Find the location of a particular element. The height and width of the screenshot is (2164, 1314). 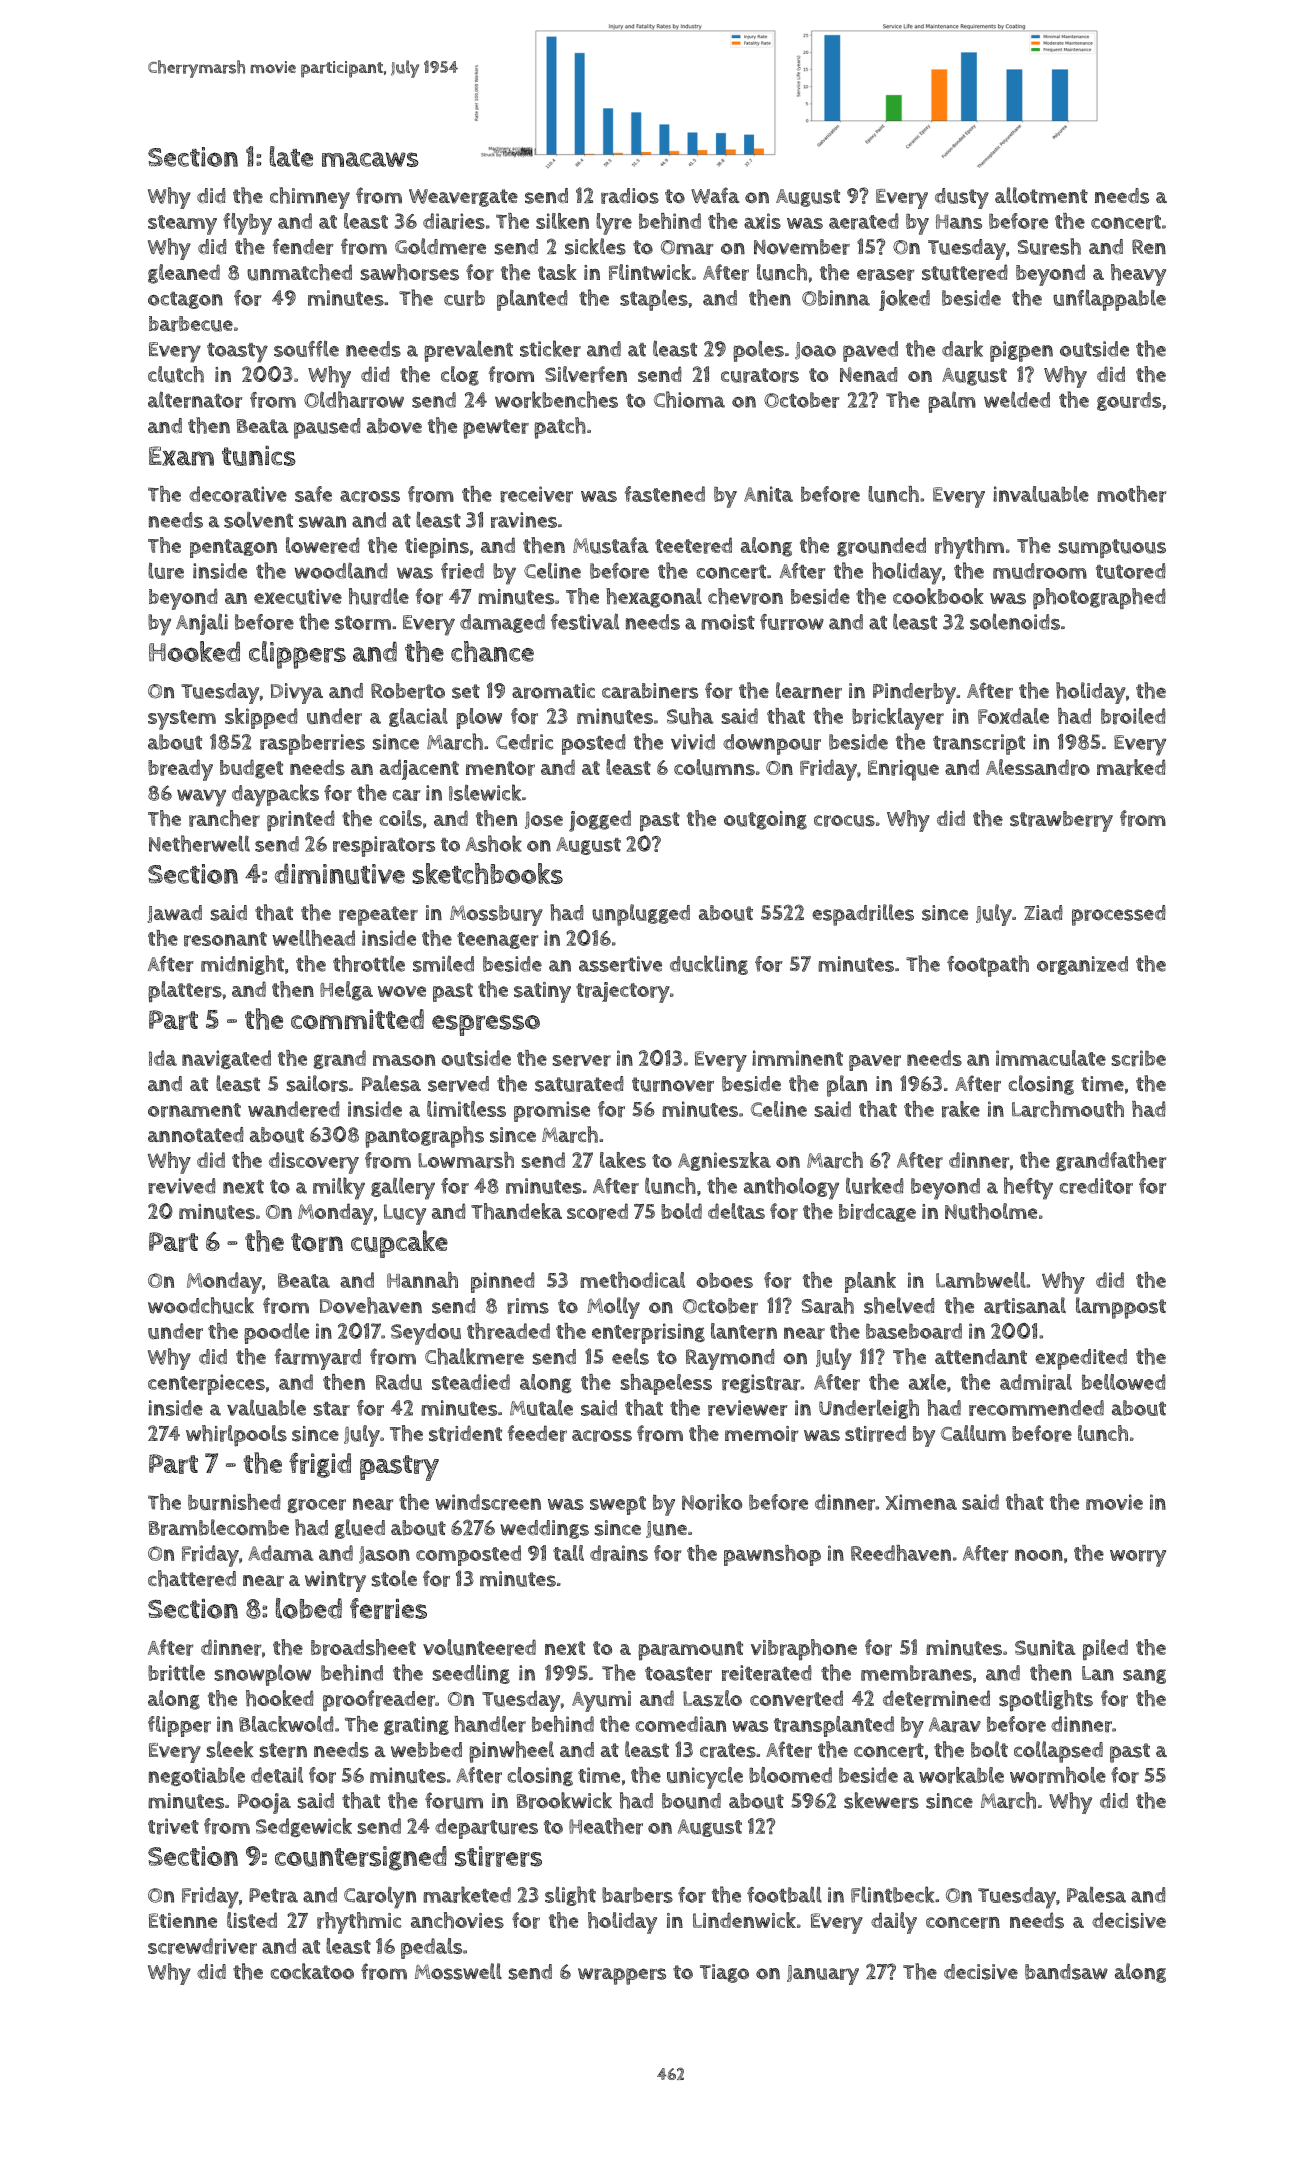

welded is located at coordinates (1017, 399).
